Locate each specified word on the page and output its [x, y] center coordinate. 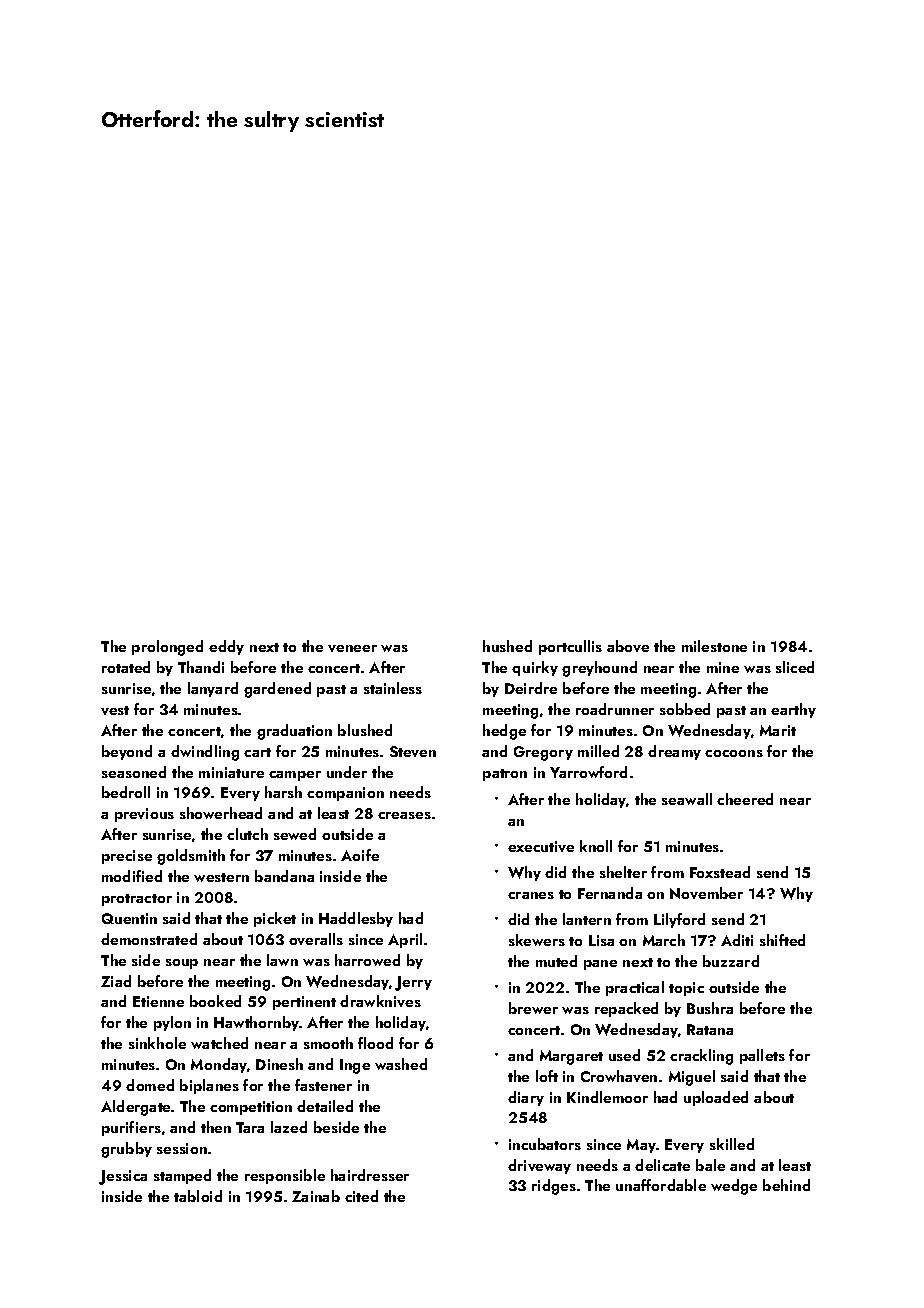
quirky [535, 668]
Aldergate [135, 1108]
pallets [762, 1056]
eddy [226, 647]
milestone [714, 646]
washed [401, 1064]
